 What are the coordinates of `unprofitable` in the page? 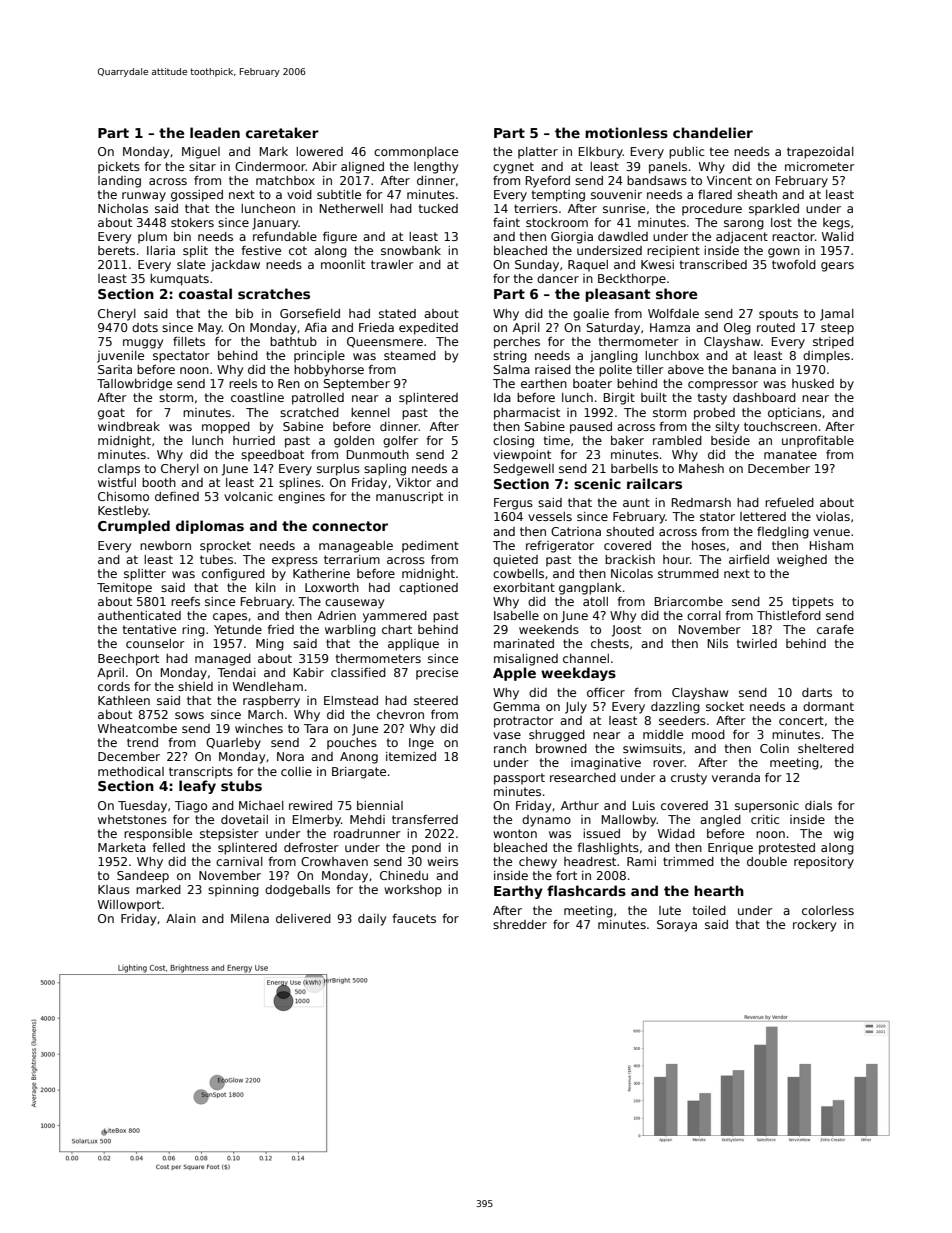 It's located at (818, 441).
